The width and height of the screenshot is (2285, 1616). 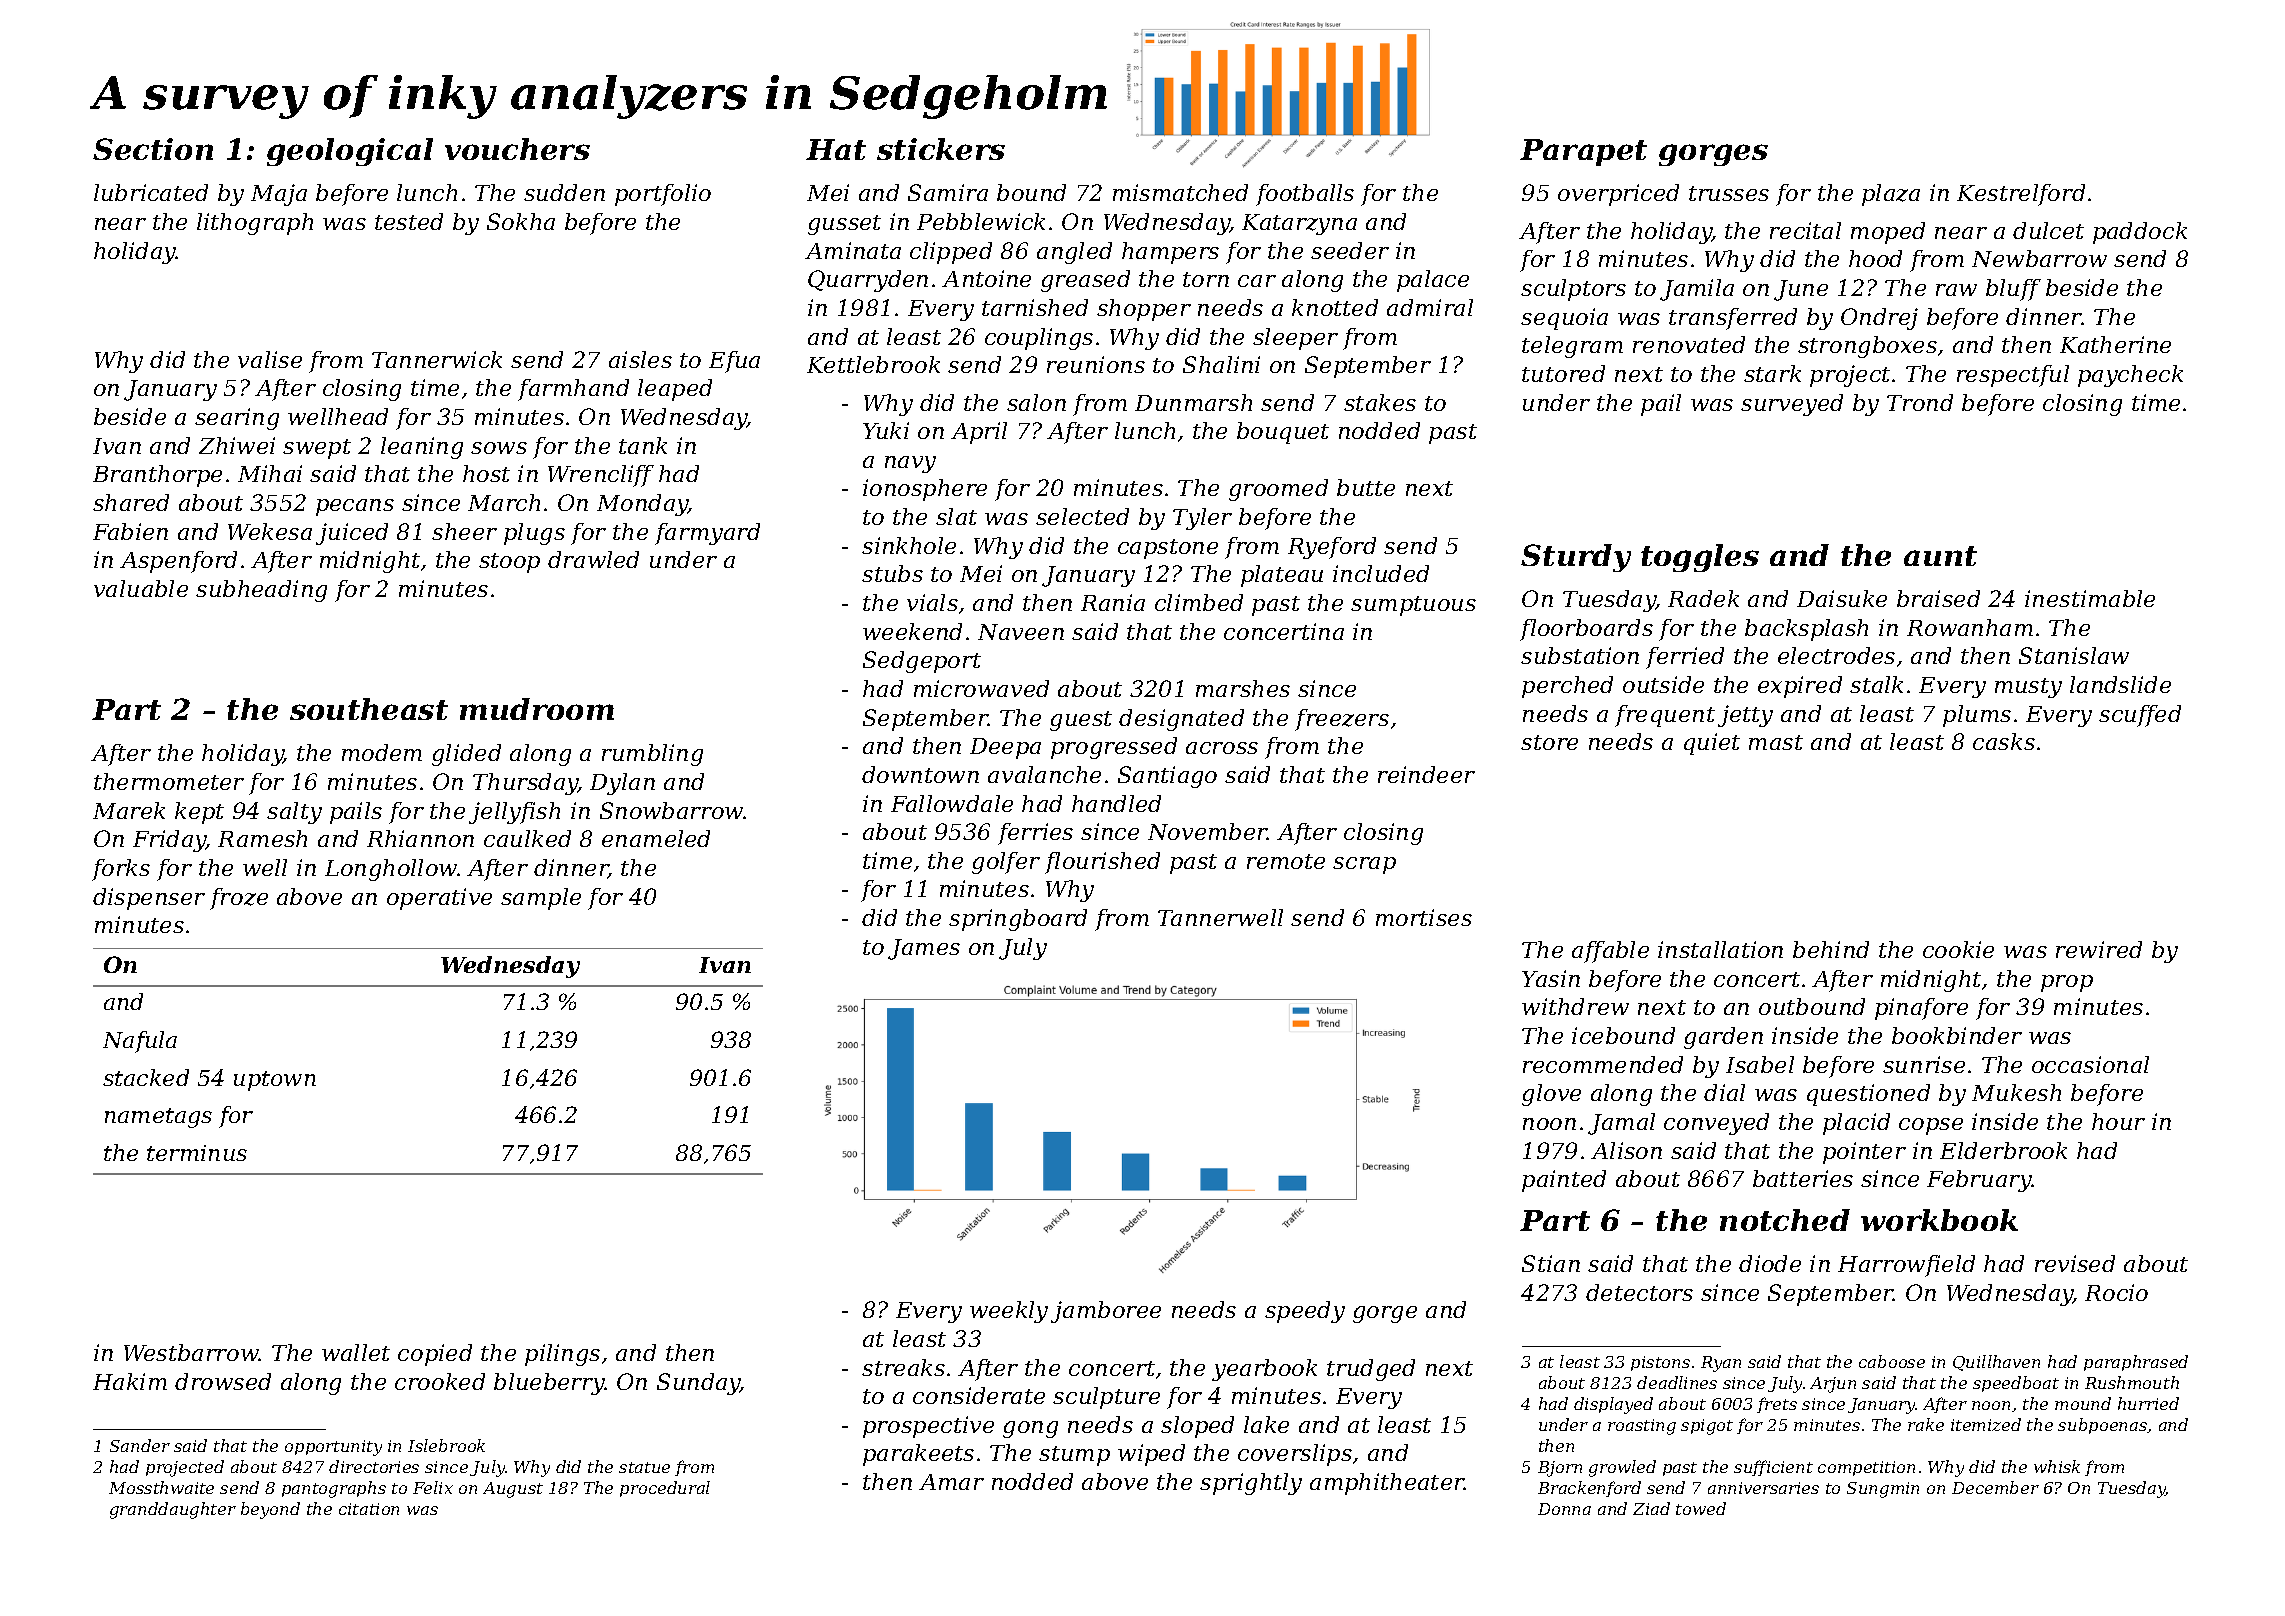 What do you see at coordinates (903, 1367) in the screenshot?
I see `streaks` at bounding box center [903, 1367].
